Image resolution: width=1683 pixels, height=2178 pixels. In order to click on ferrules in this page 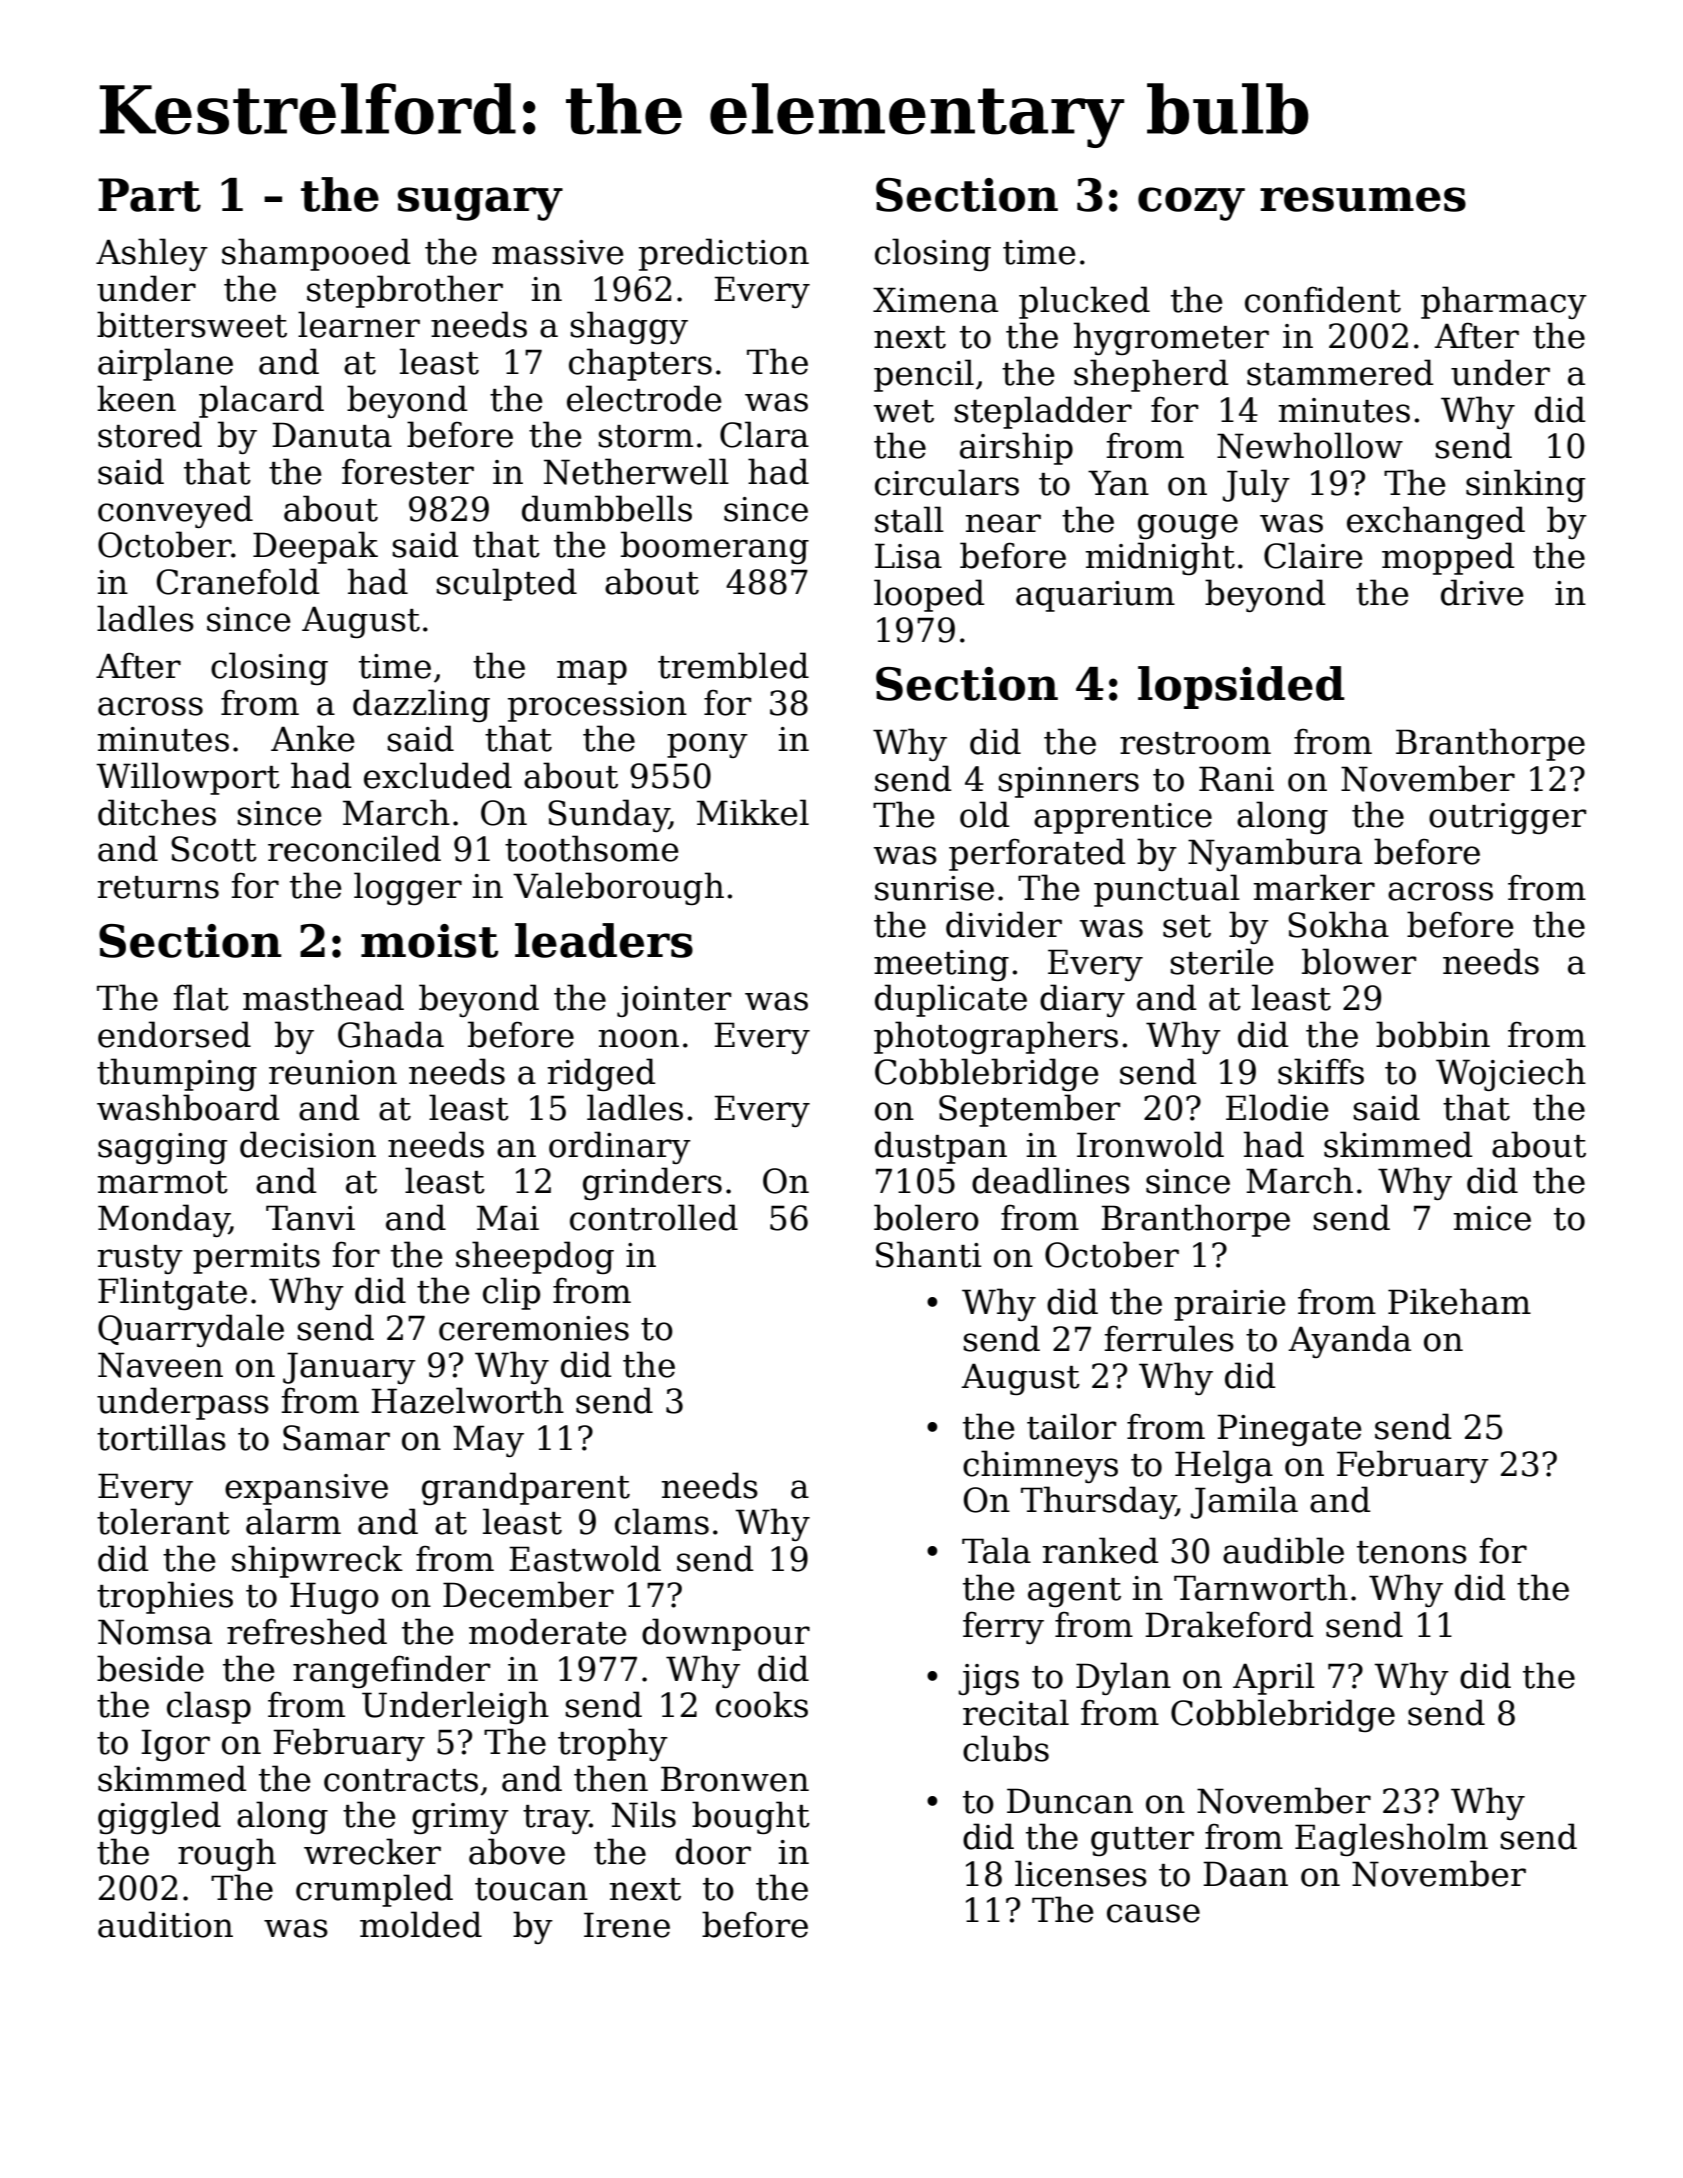, I will do `click(1169, 1338)`.
